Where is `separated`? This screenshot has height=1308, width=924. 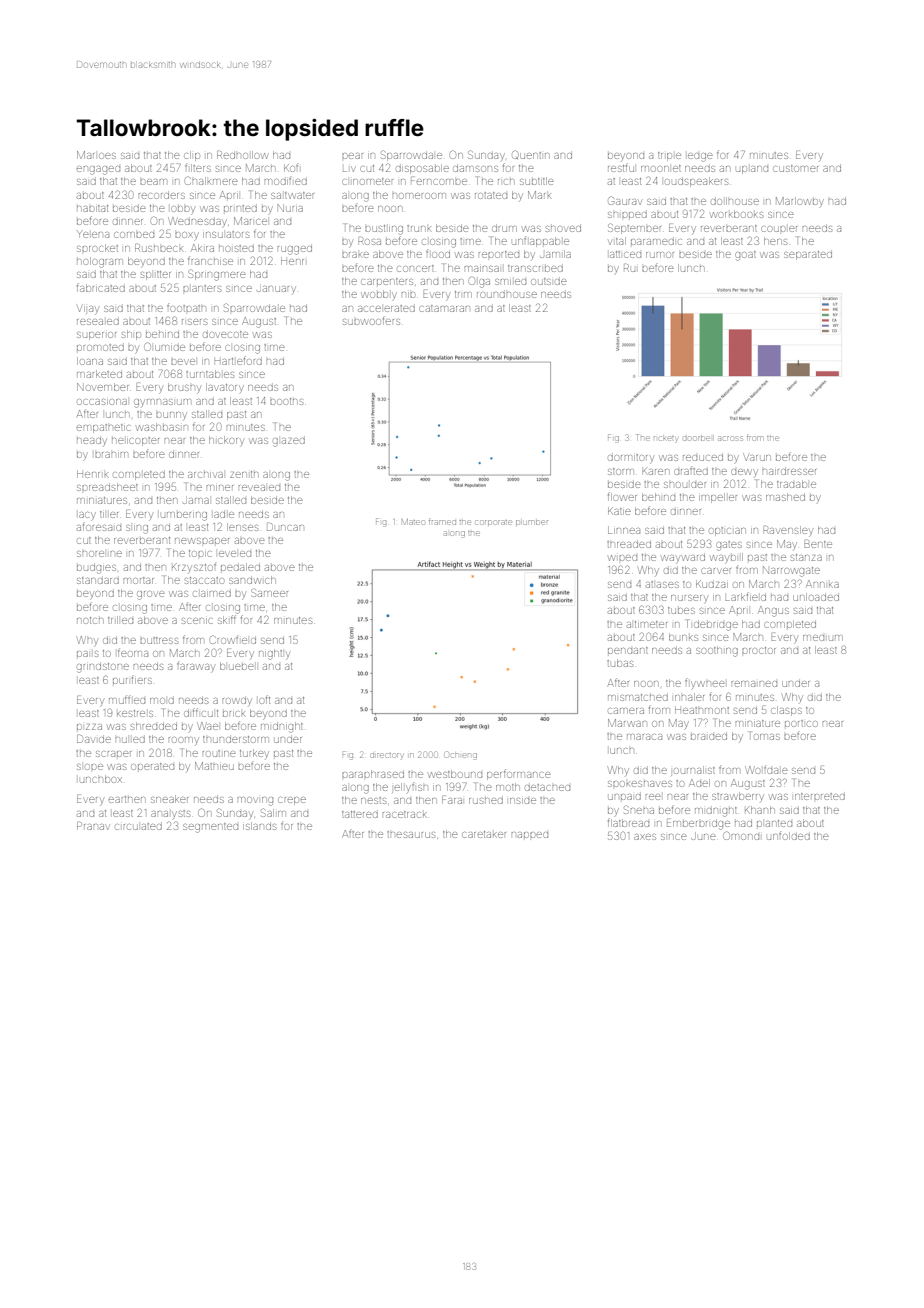 separated is located at coordinates (808, 255).
